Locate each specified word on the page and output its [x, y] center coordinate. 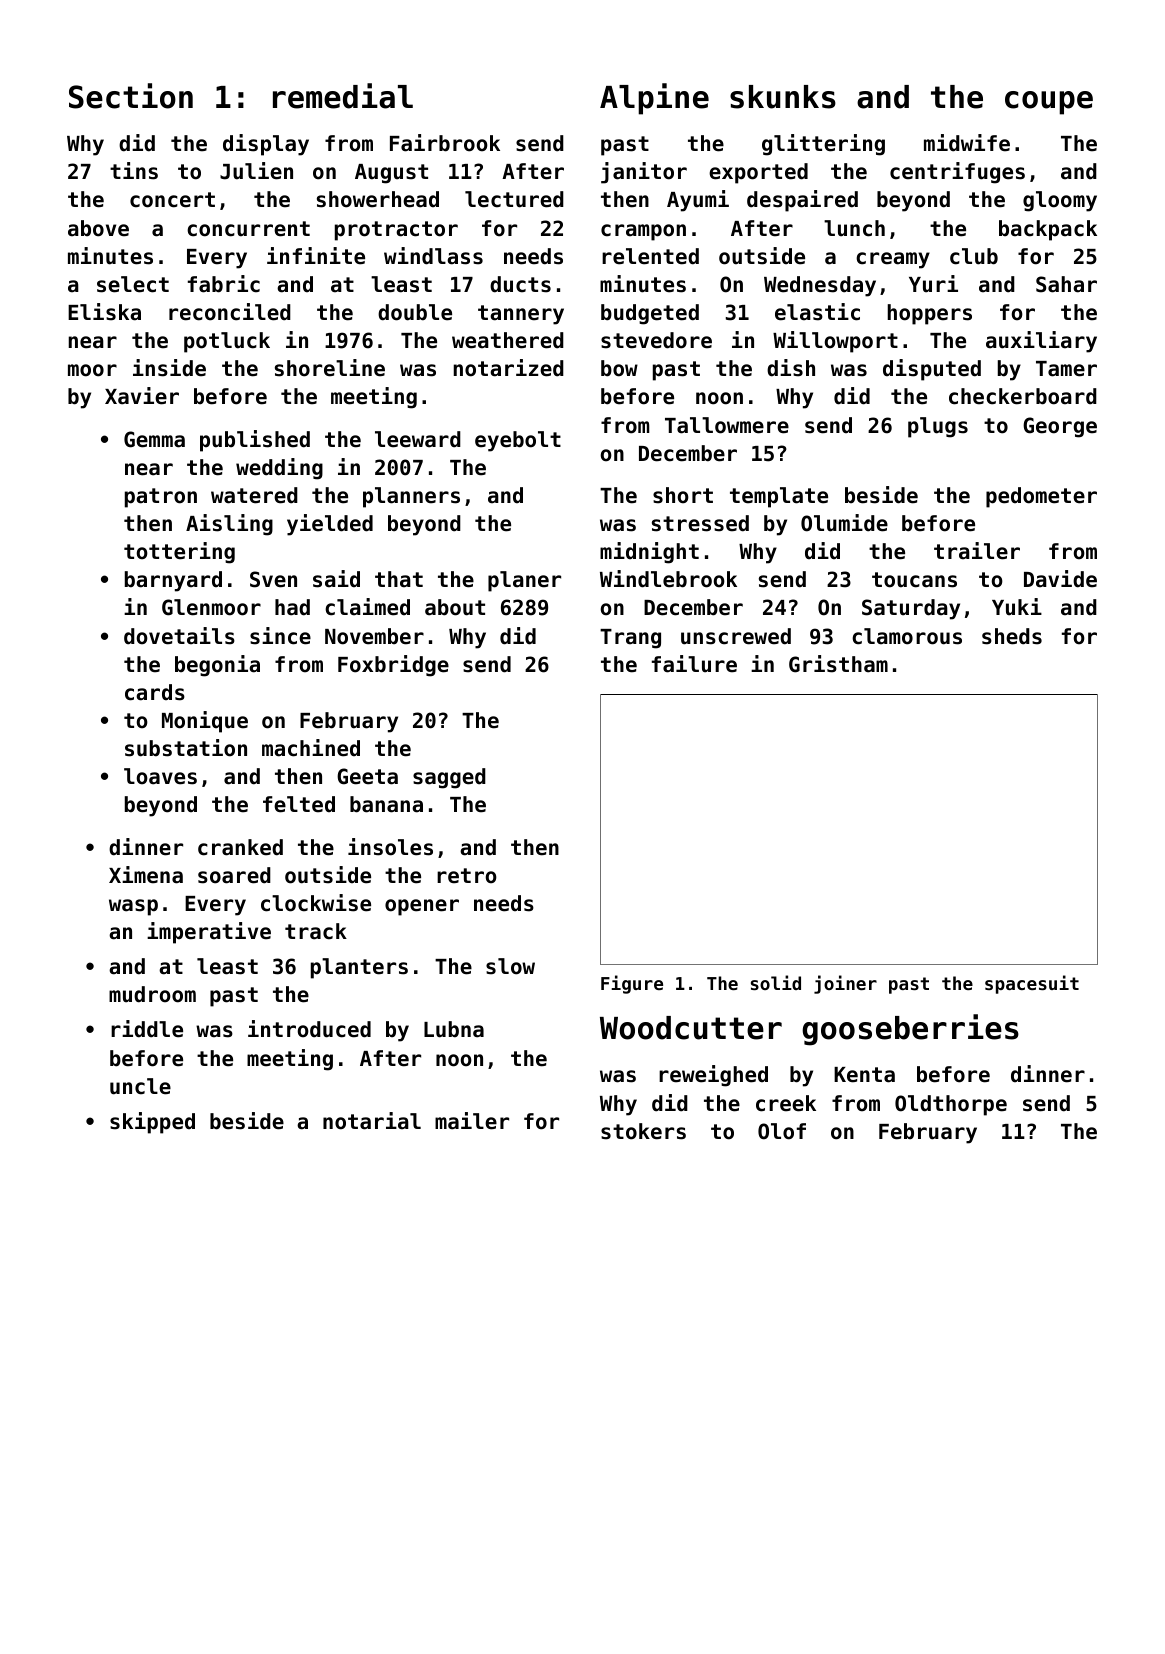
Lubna [454, 1029]
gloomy [1060, 201]
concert [172, 200]
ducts [520, 284]
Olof [782, 1131]
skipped [152, 1123]
